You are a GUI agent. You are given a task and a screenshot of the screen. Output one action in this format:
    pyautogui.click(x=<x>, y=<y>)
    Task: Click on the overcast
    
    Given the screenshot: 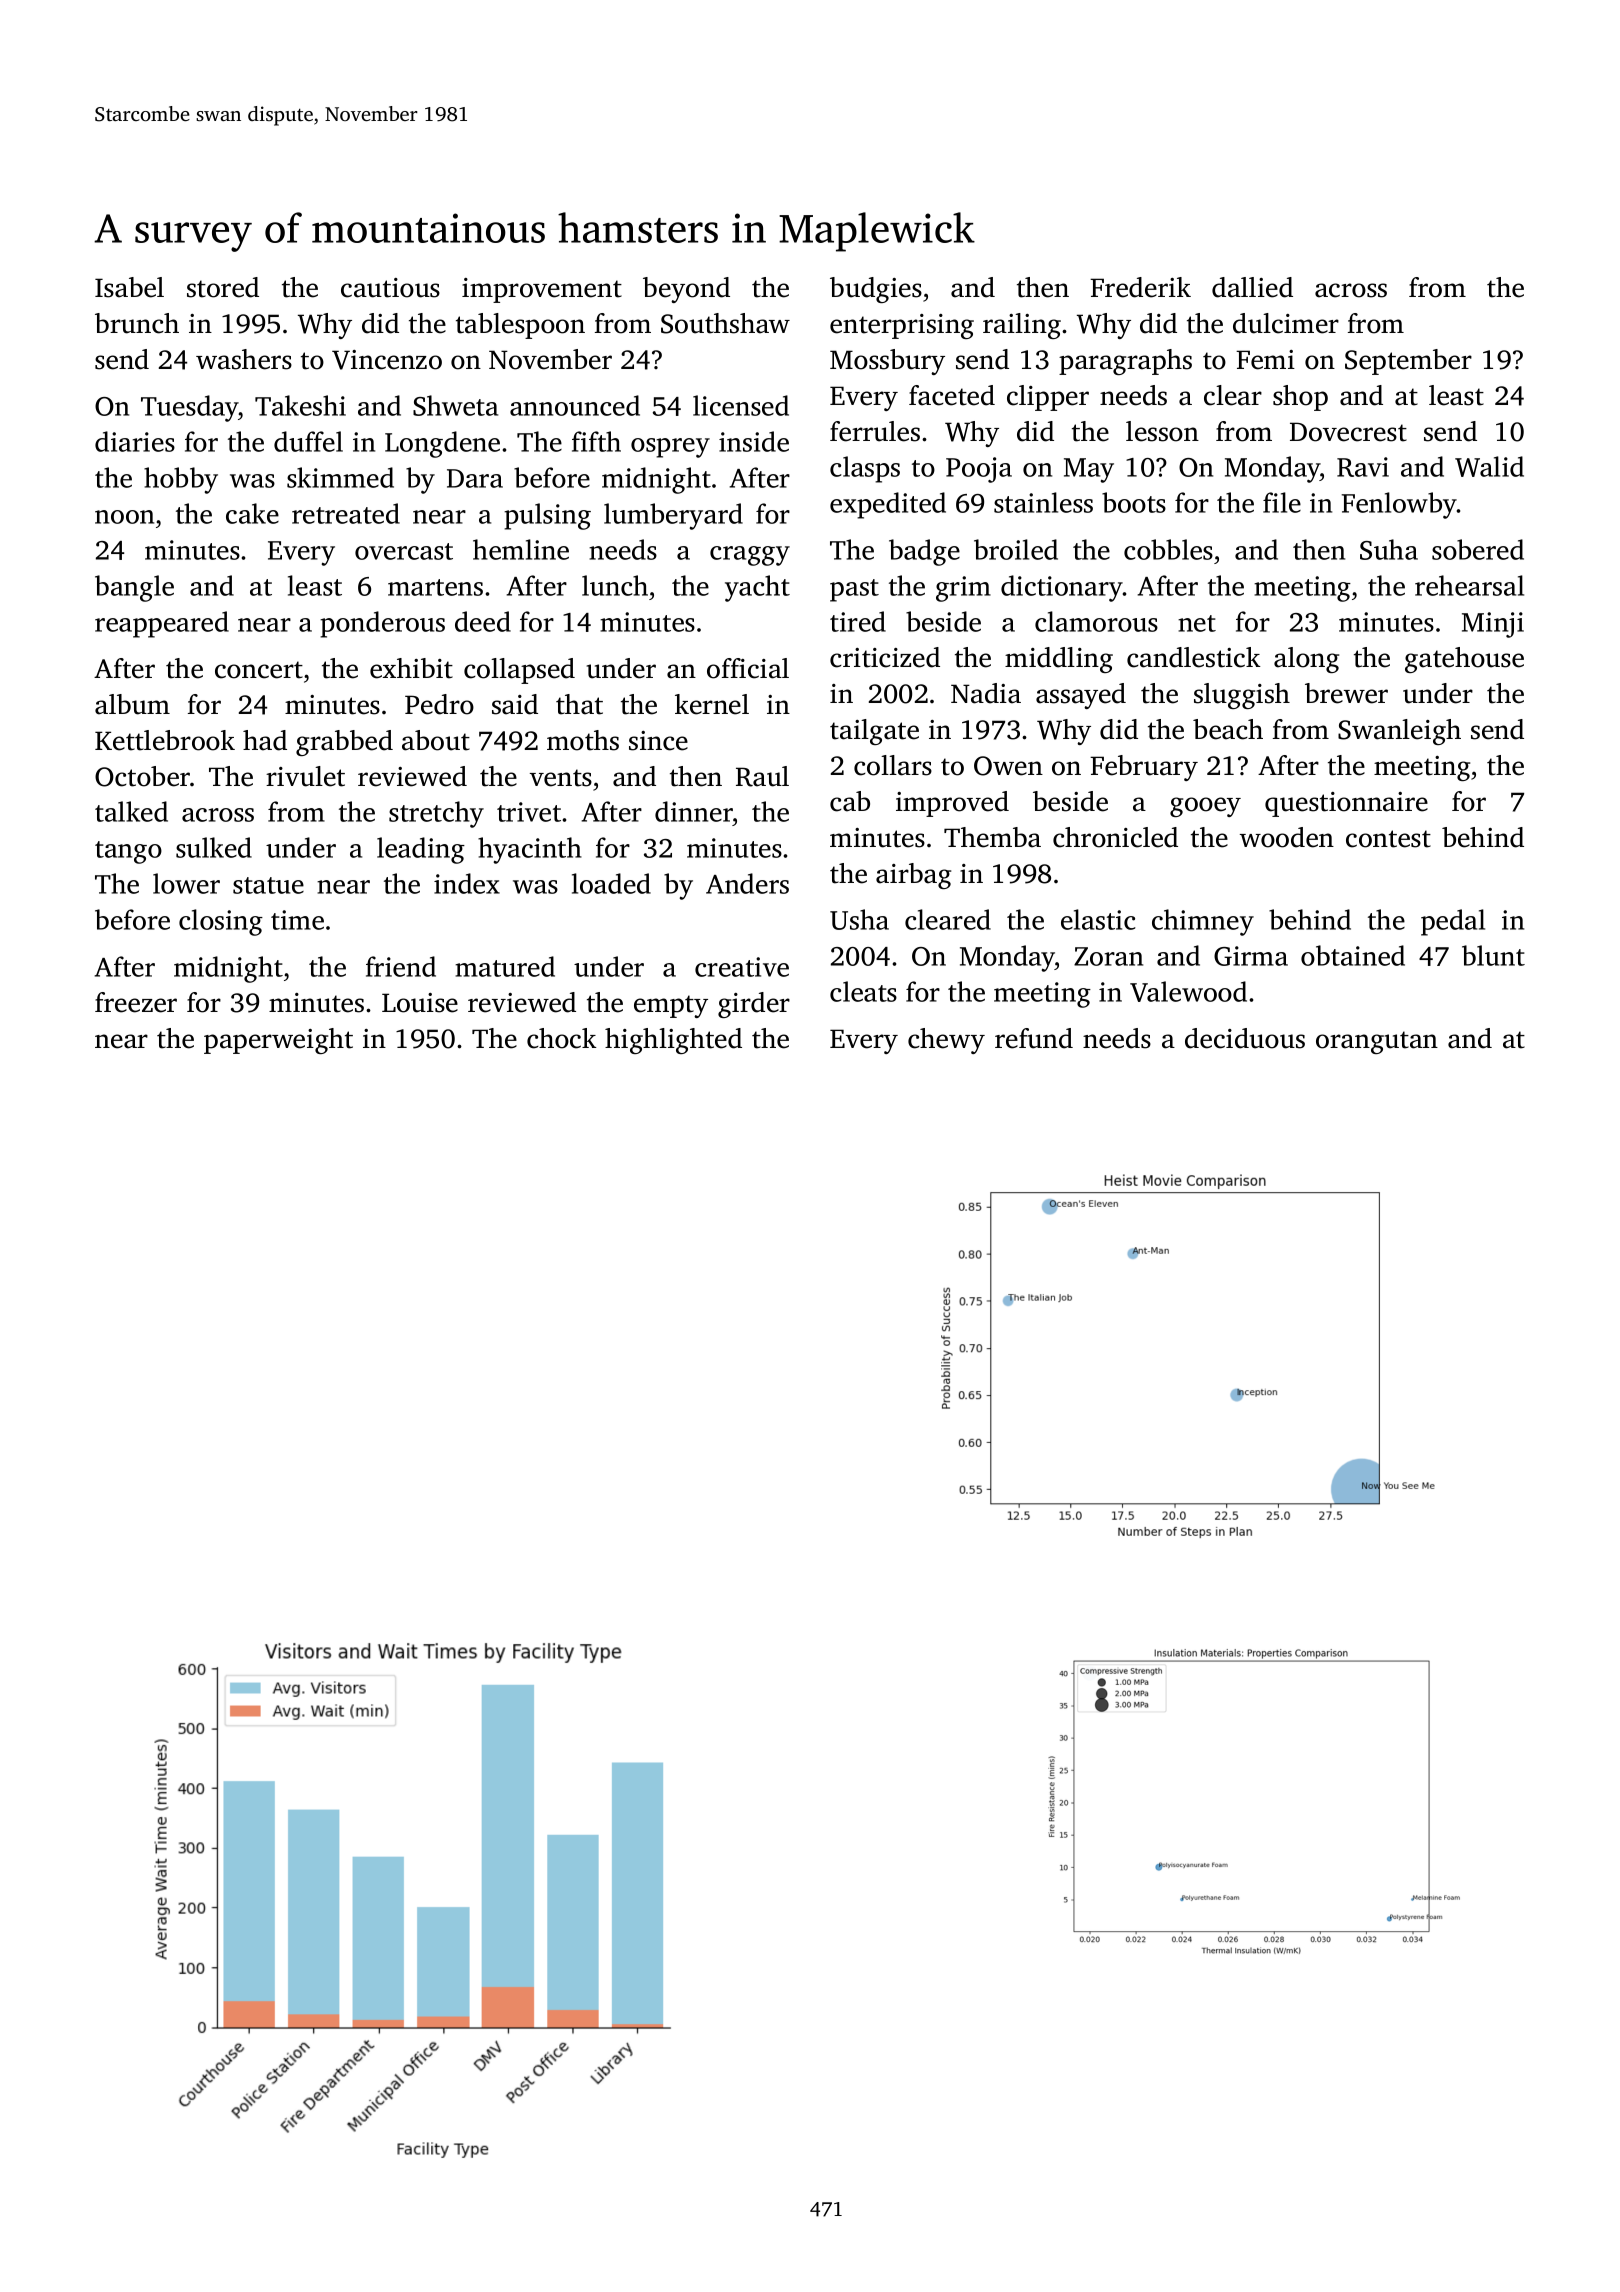 What is the action you would take?
    pyautogui.click(x=404, y=551)
